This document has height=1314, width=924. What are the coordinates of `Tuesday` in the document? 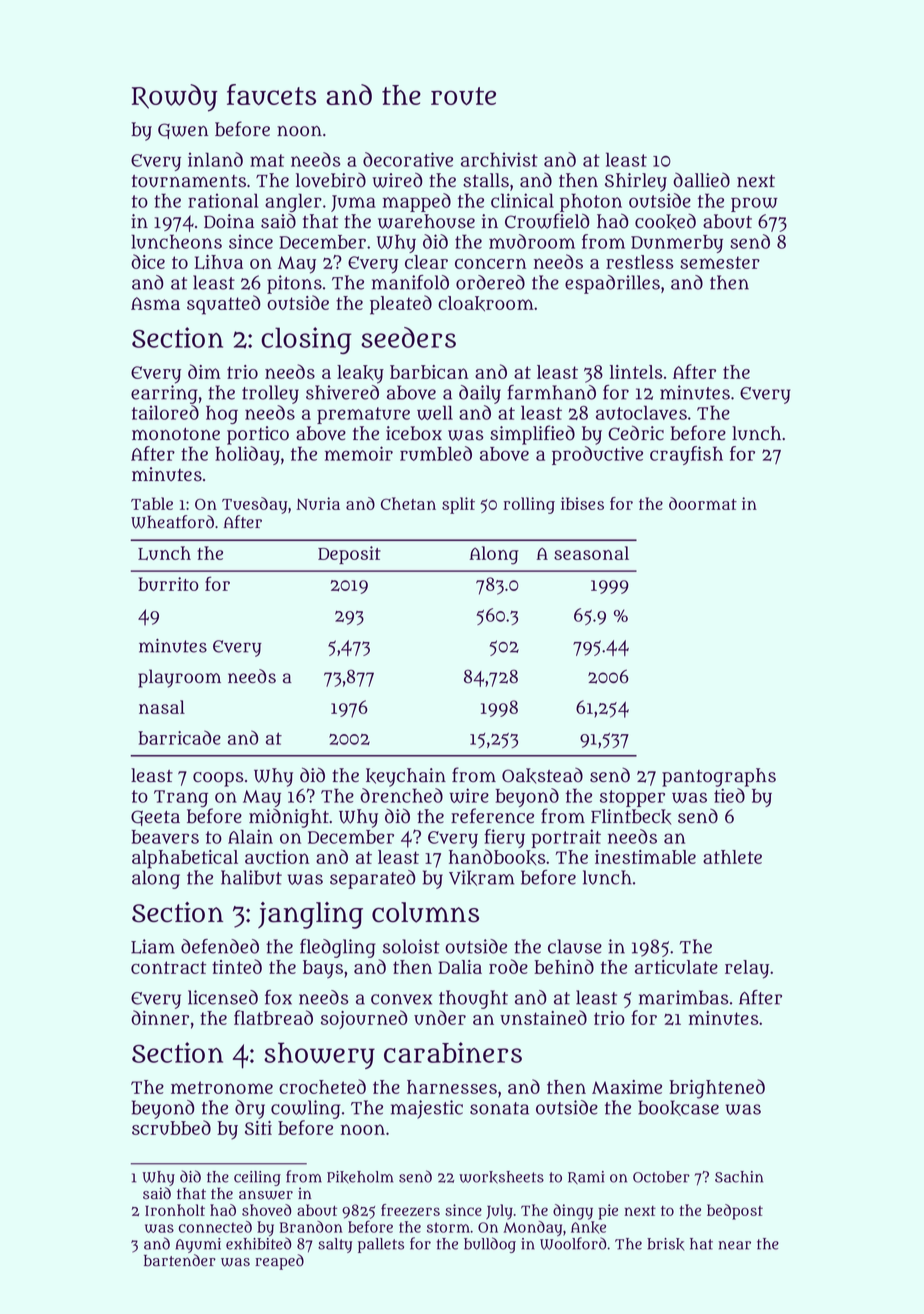 It's located at (254, 505).
